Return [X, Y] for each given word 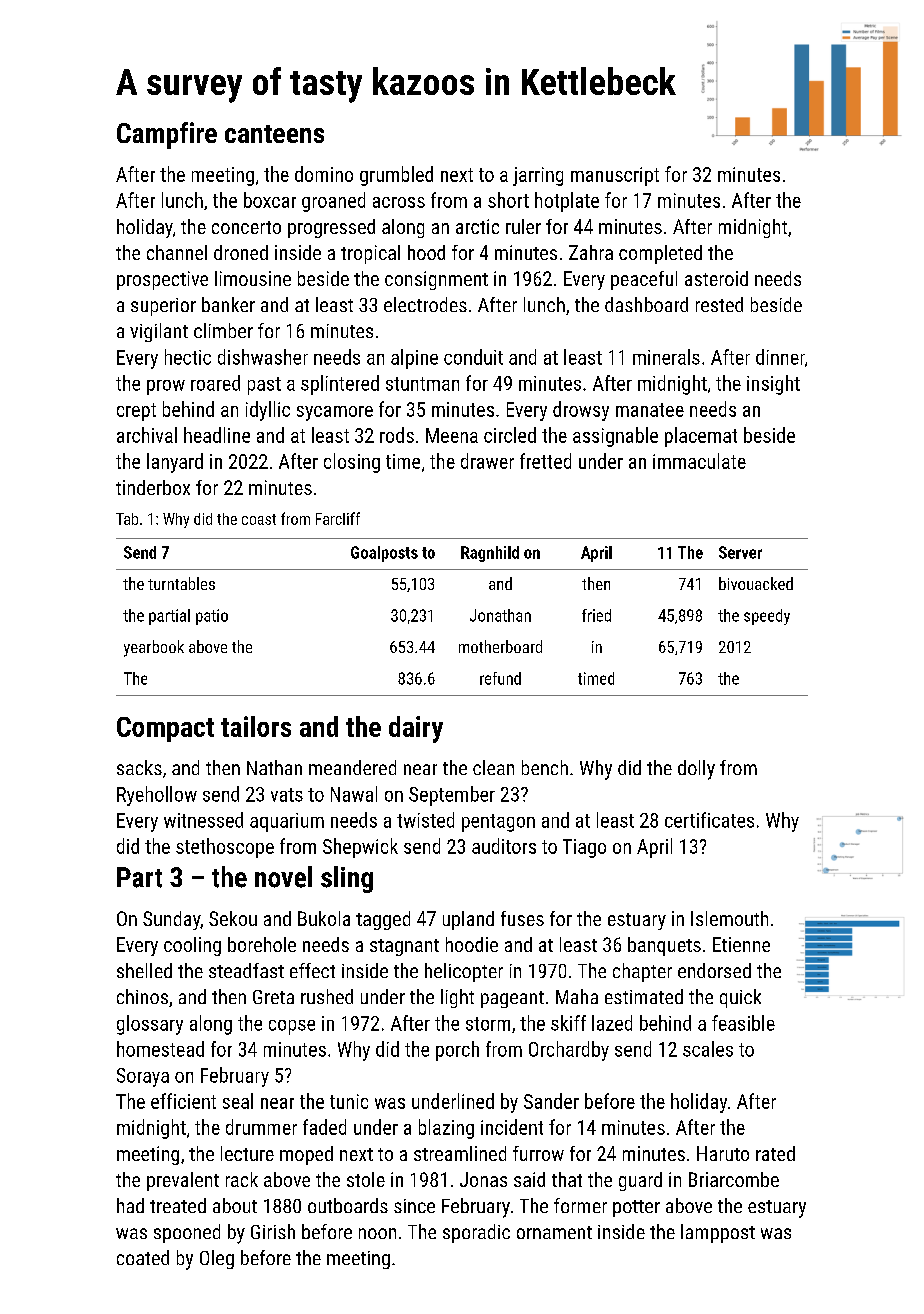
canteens [274, 134]
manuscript [615, 176]
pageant [512, 999]
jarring [538, 176]
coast [259, 519]
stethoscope [225, 848]
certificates [709, 820]
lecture [247, 1153]
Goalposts [384, 554]
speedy [767, 617]
